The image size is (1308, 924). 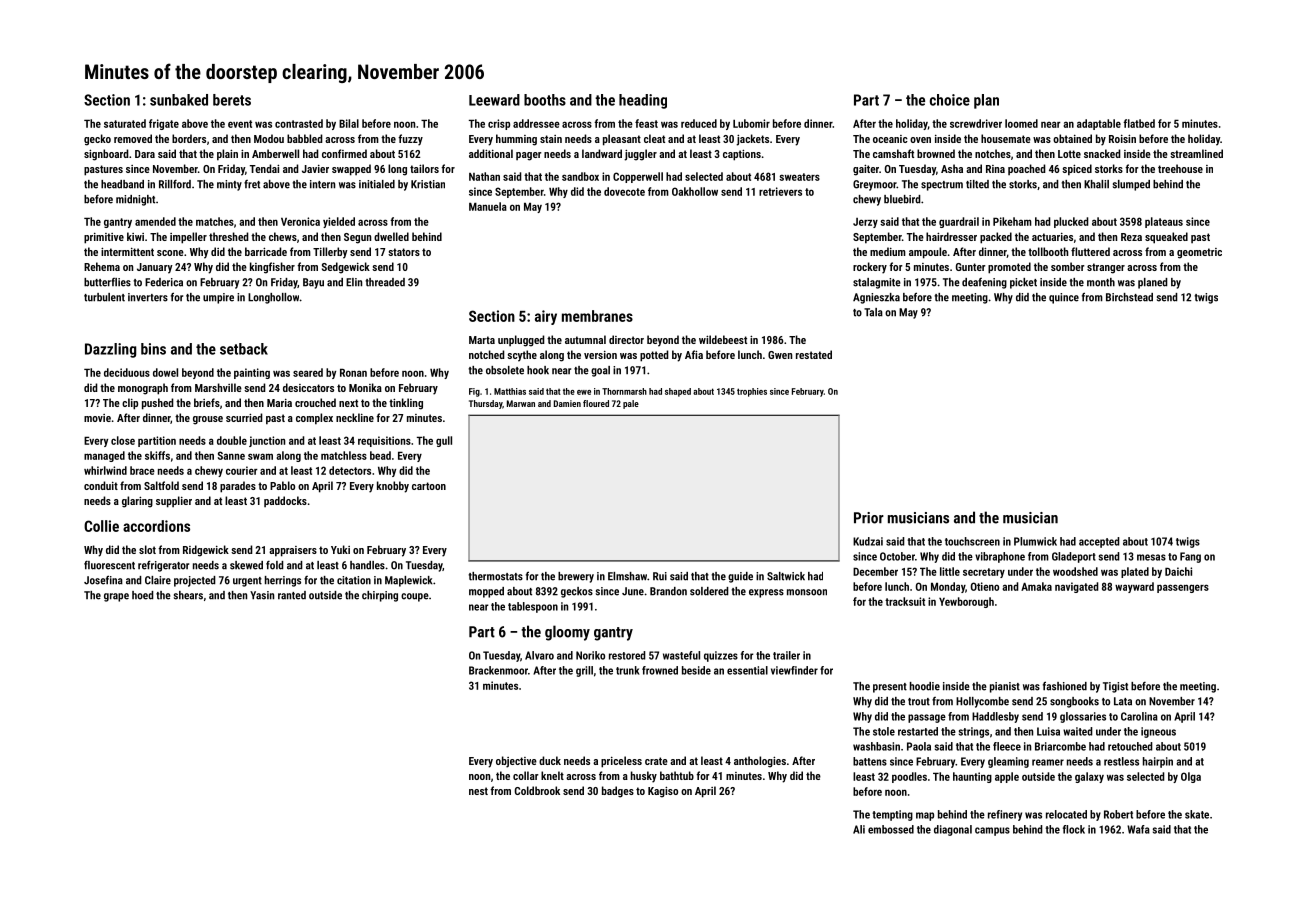 I want to click on signboard, so click(x=106, y=155).
